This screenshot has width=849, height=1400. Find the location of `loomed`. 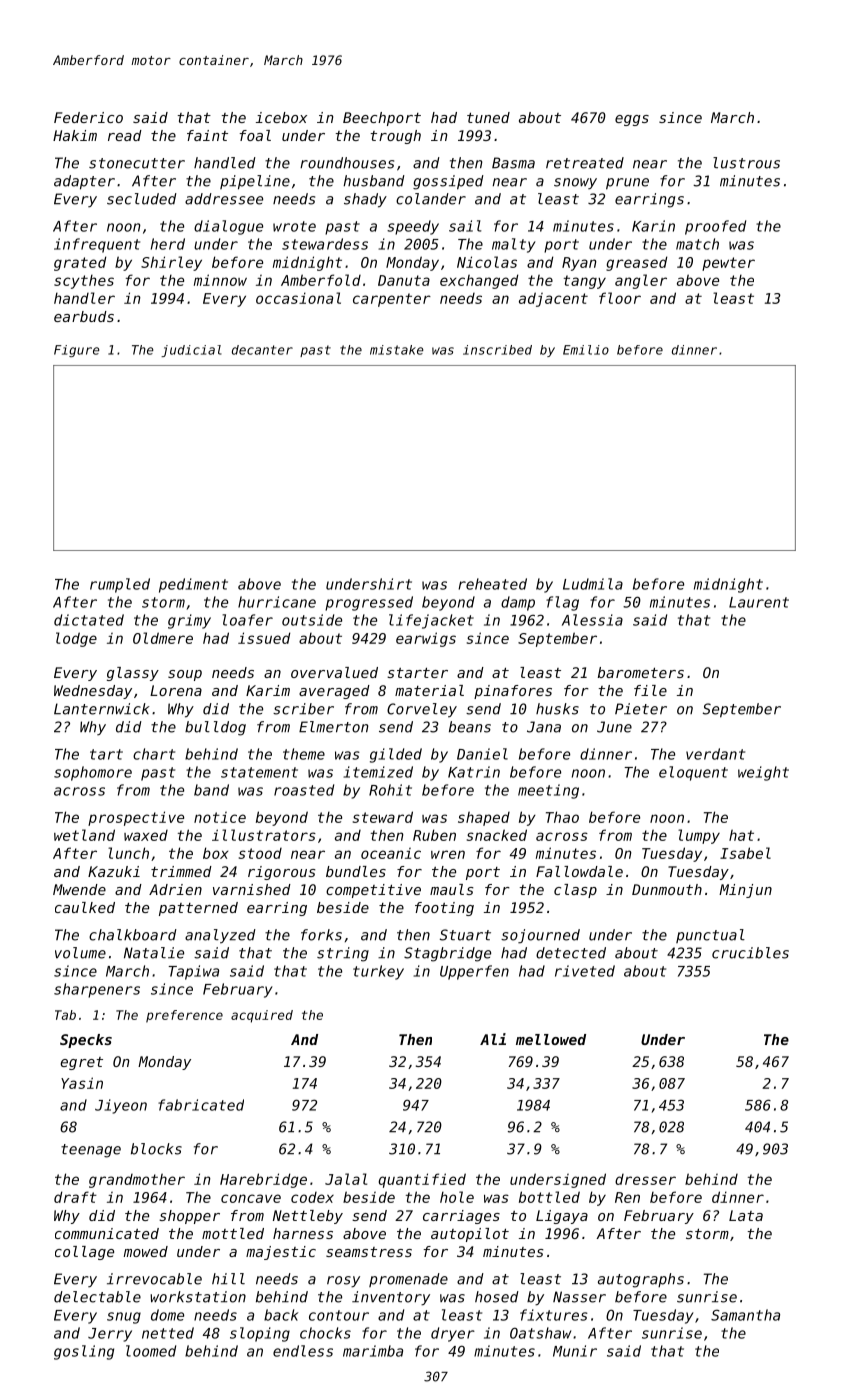

loomed is located at coordinates (151, 1351).
